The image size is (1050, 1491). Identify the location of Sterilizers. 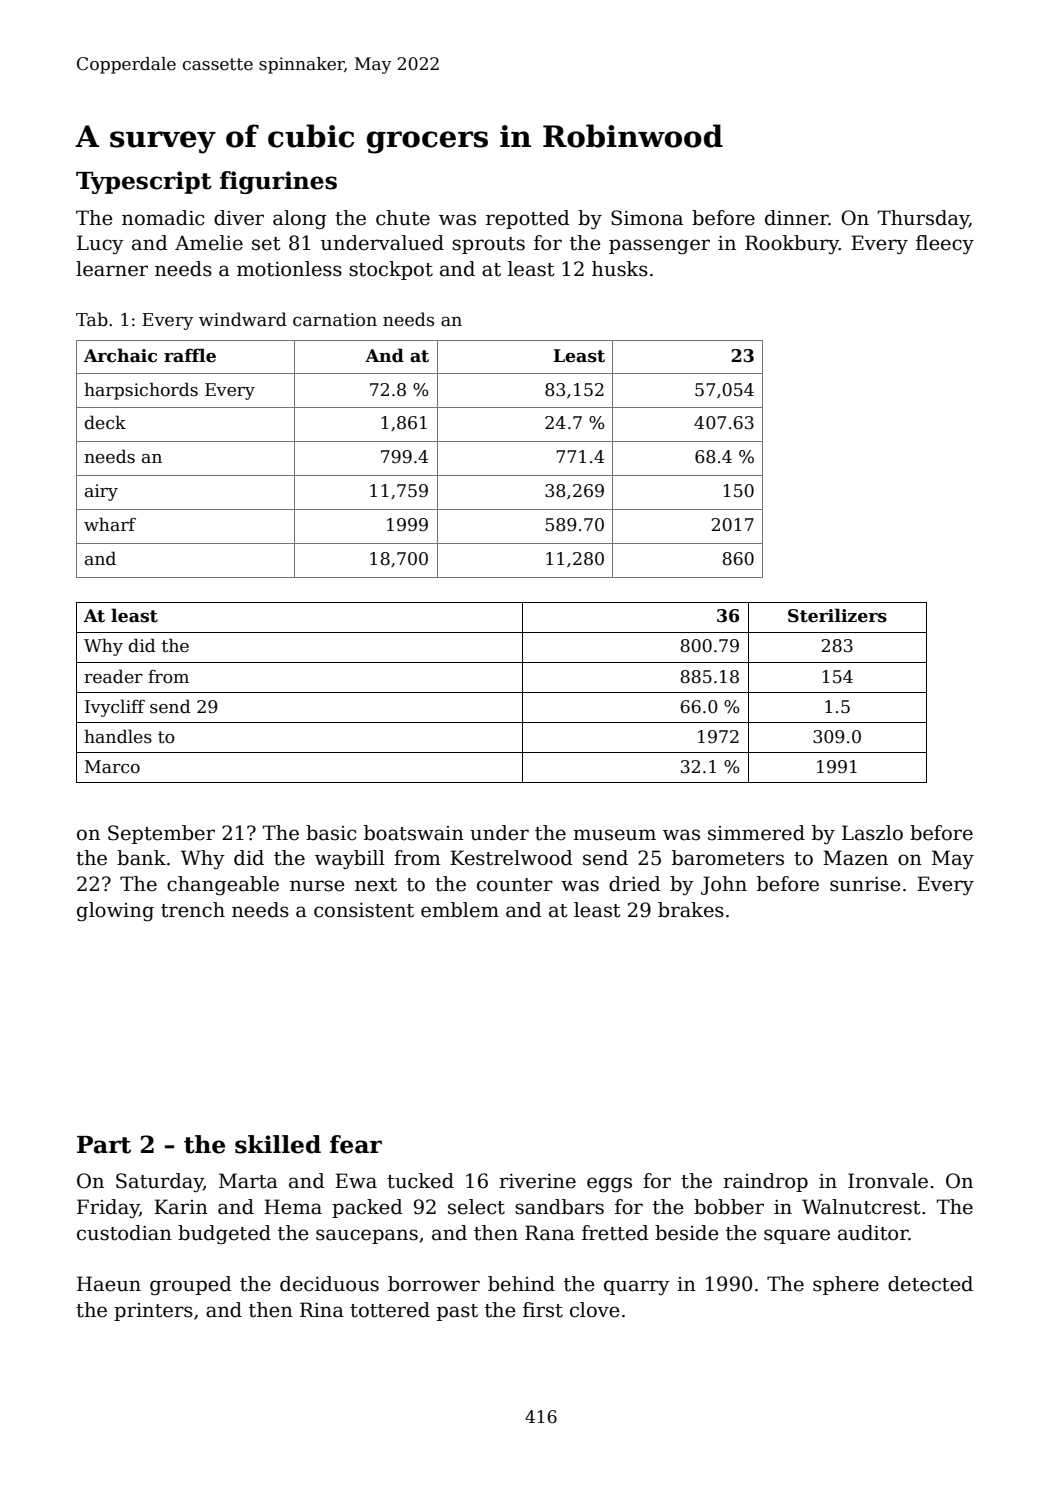
(837, 615).
